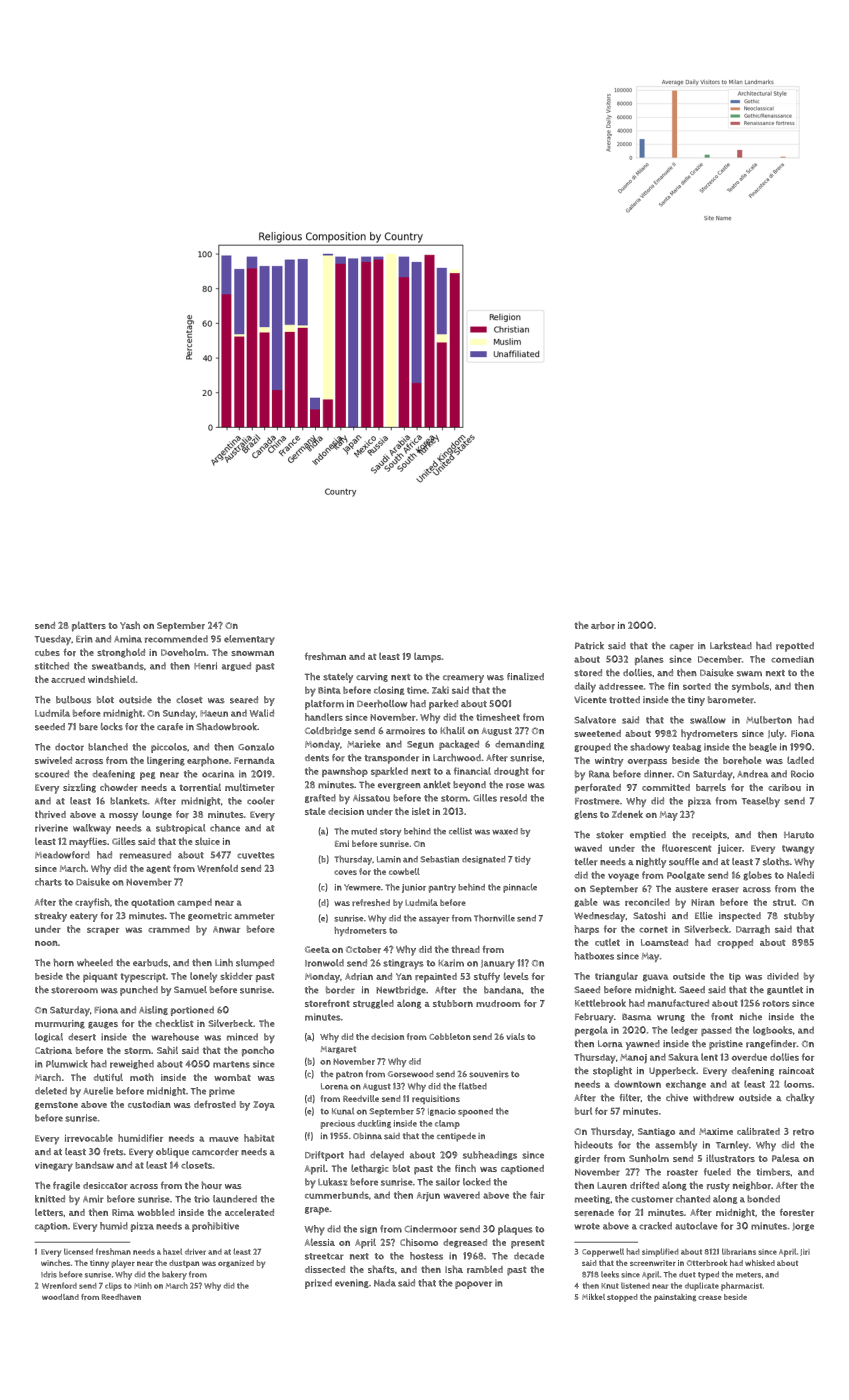  I want to click on finalized, so click(525, 677).
